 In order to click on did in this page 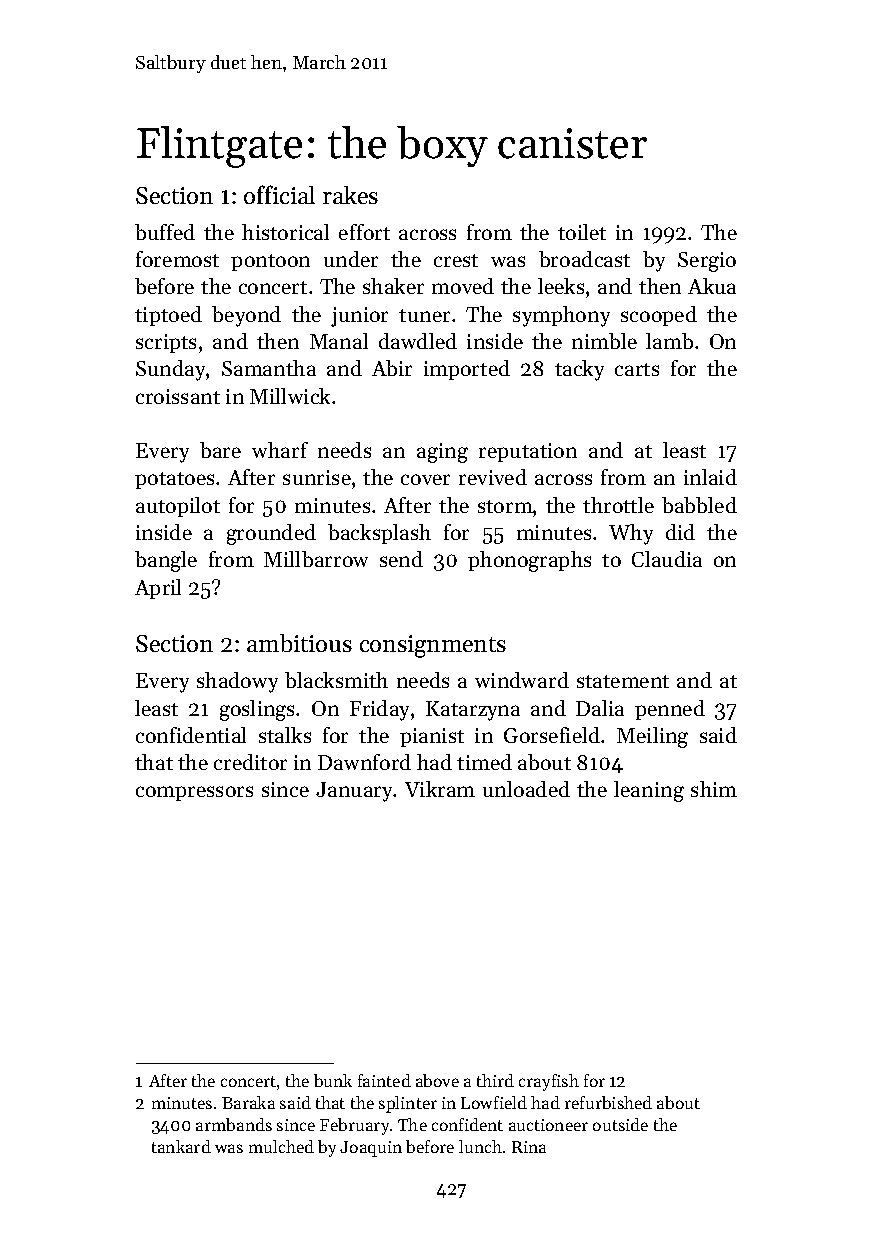, I will do `click(680, 532)`.
